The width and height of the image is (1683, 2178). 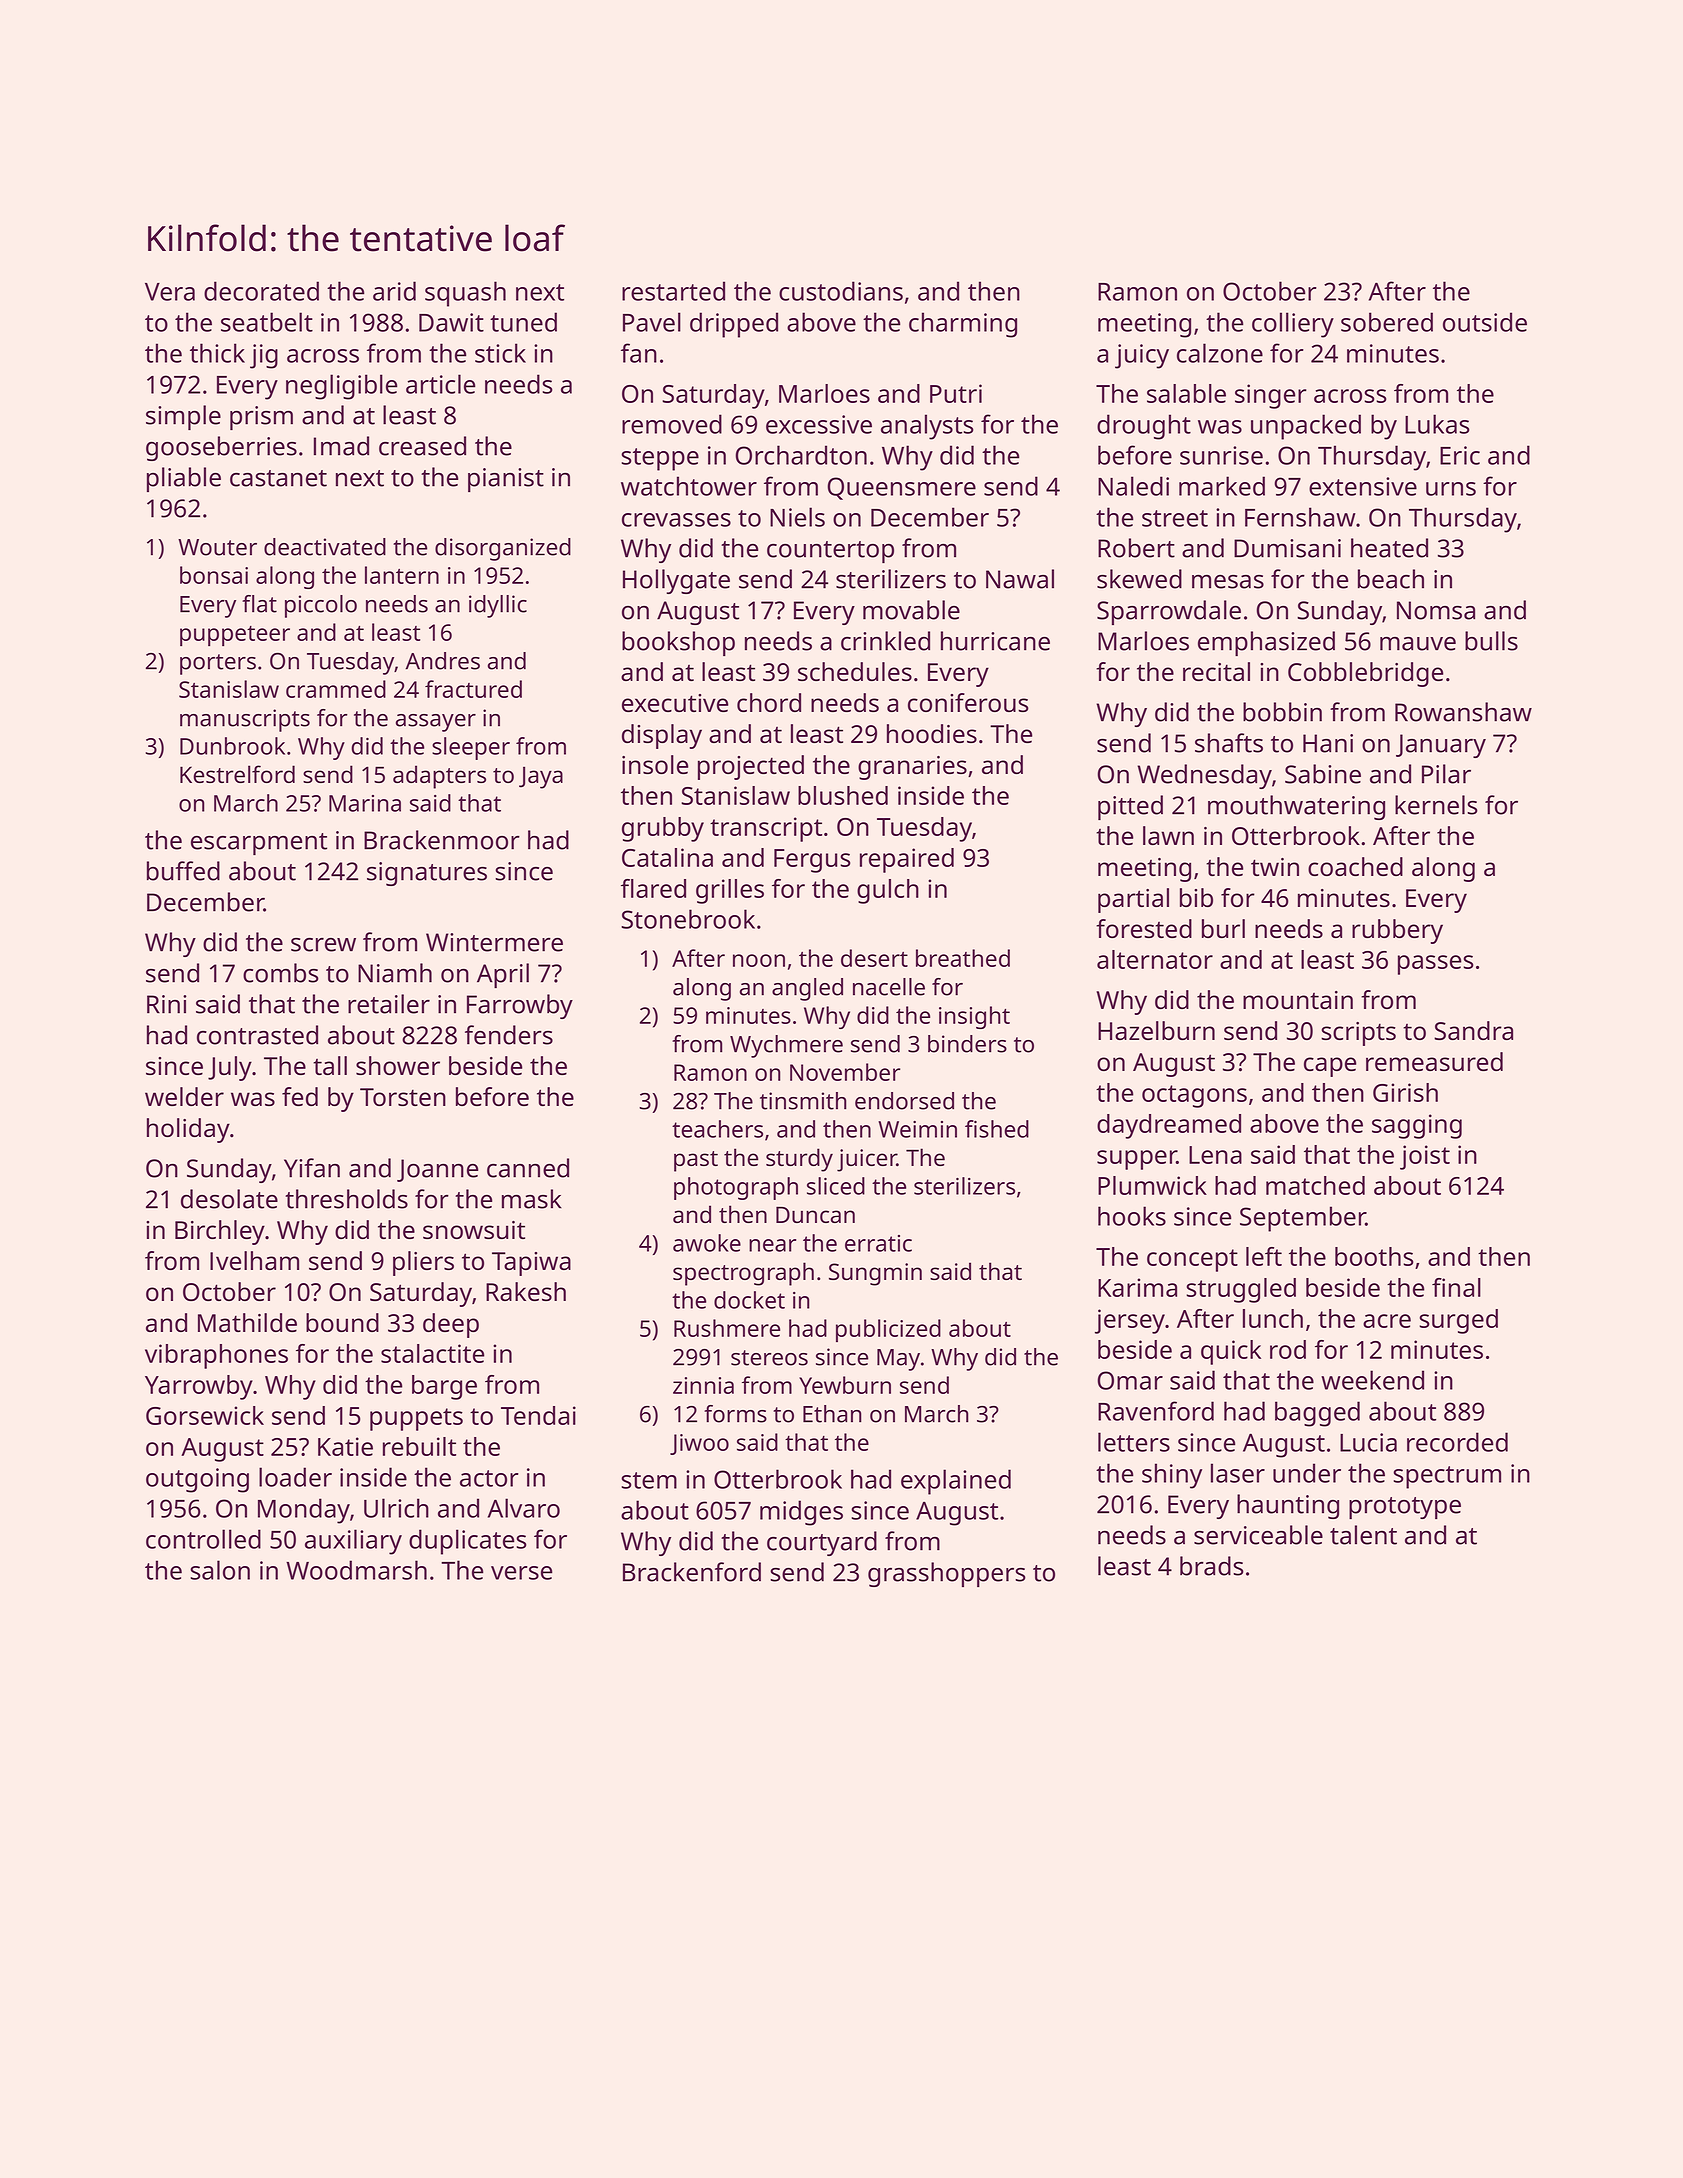 I want to click on sobered, so click(x=1387, y=322).
